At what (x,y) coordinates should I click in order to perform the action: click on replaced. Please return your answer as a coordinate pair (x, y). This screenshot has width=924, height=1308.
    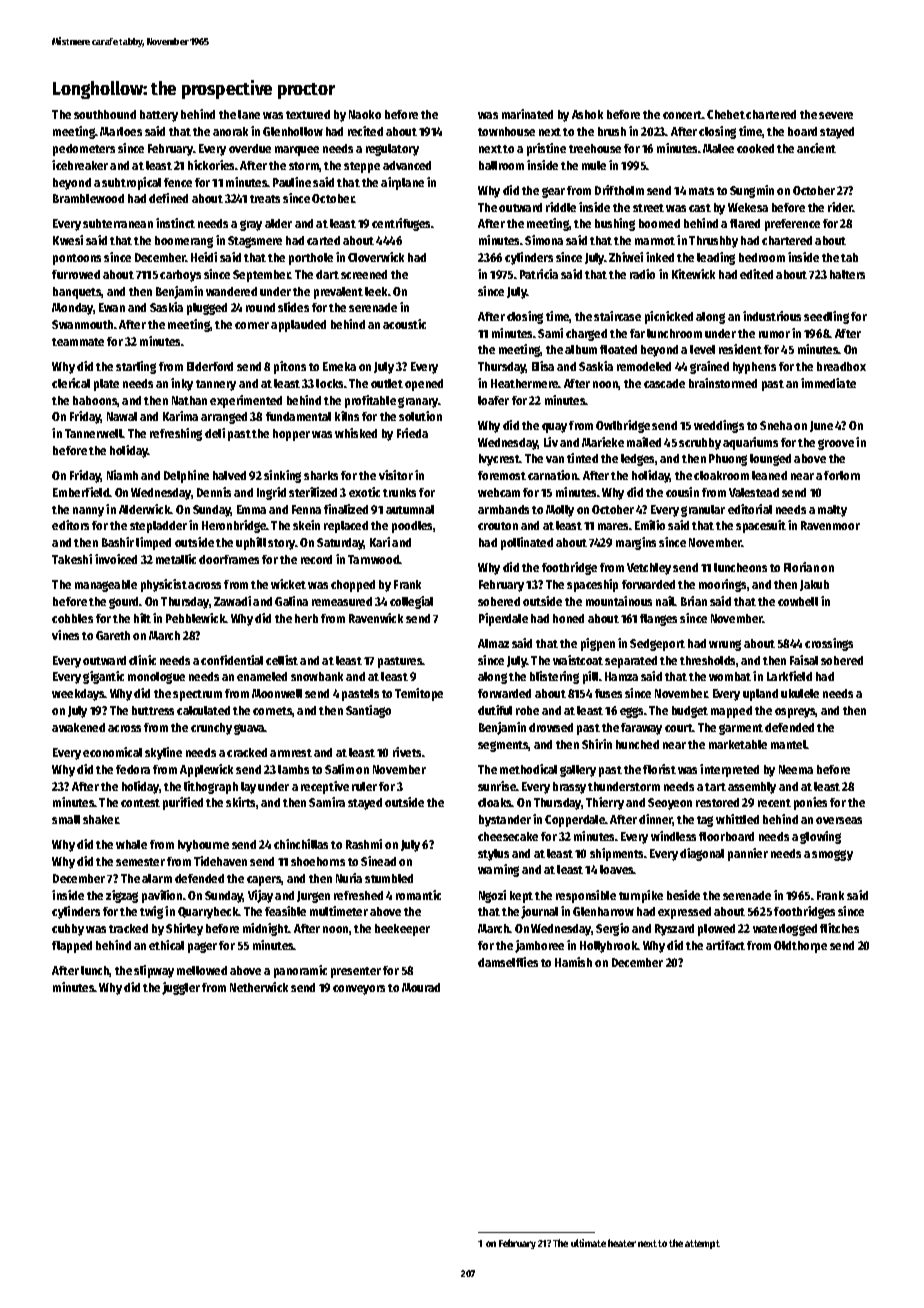
    Looking at the image, I should click on (346, 527).
